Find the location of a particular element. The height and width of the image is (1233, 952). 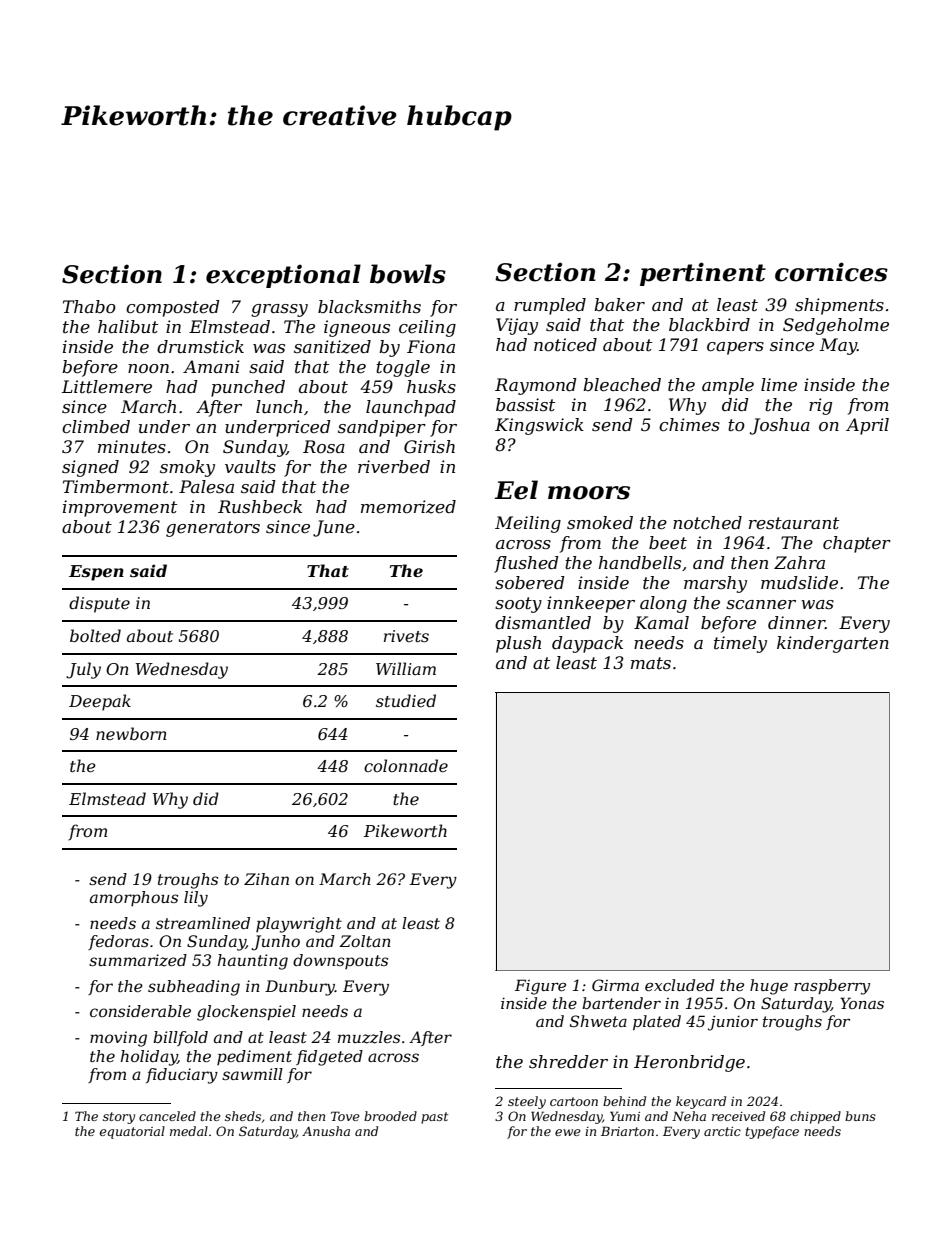

toggle is located at coordinates (403, 368).
